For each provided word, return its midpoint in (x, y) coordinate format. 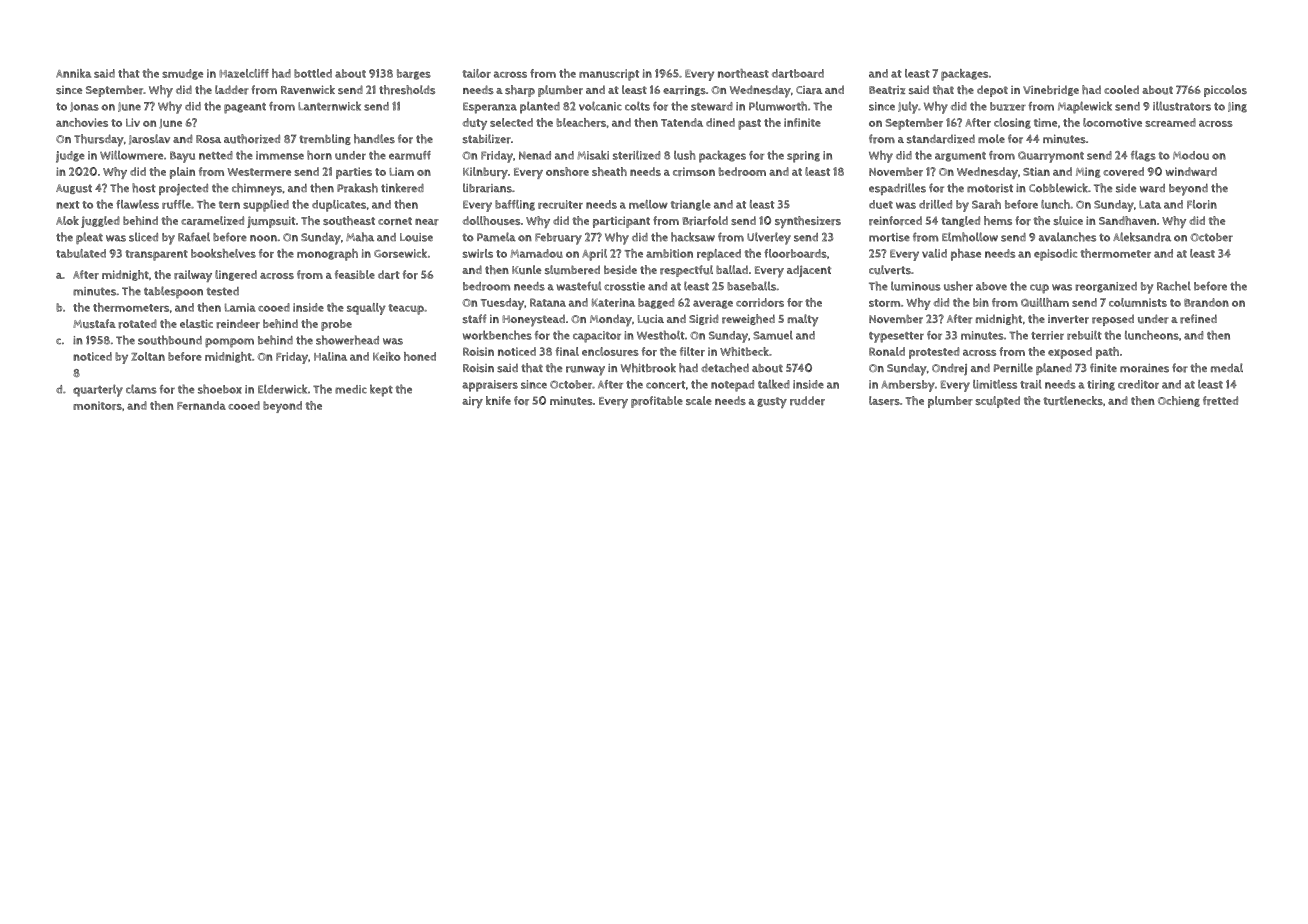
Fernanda (201, 405)
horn (319, 155)
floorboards (795, 253)
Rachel (1174, 286)
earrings (684, 90)
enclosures (610, 351)
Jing (1237, 107)
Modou (1191, 155)
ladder (232, 90)
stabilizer (487, 139)
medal (1227, 367)
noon (263, 238)
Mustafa (94, 323)
